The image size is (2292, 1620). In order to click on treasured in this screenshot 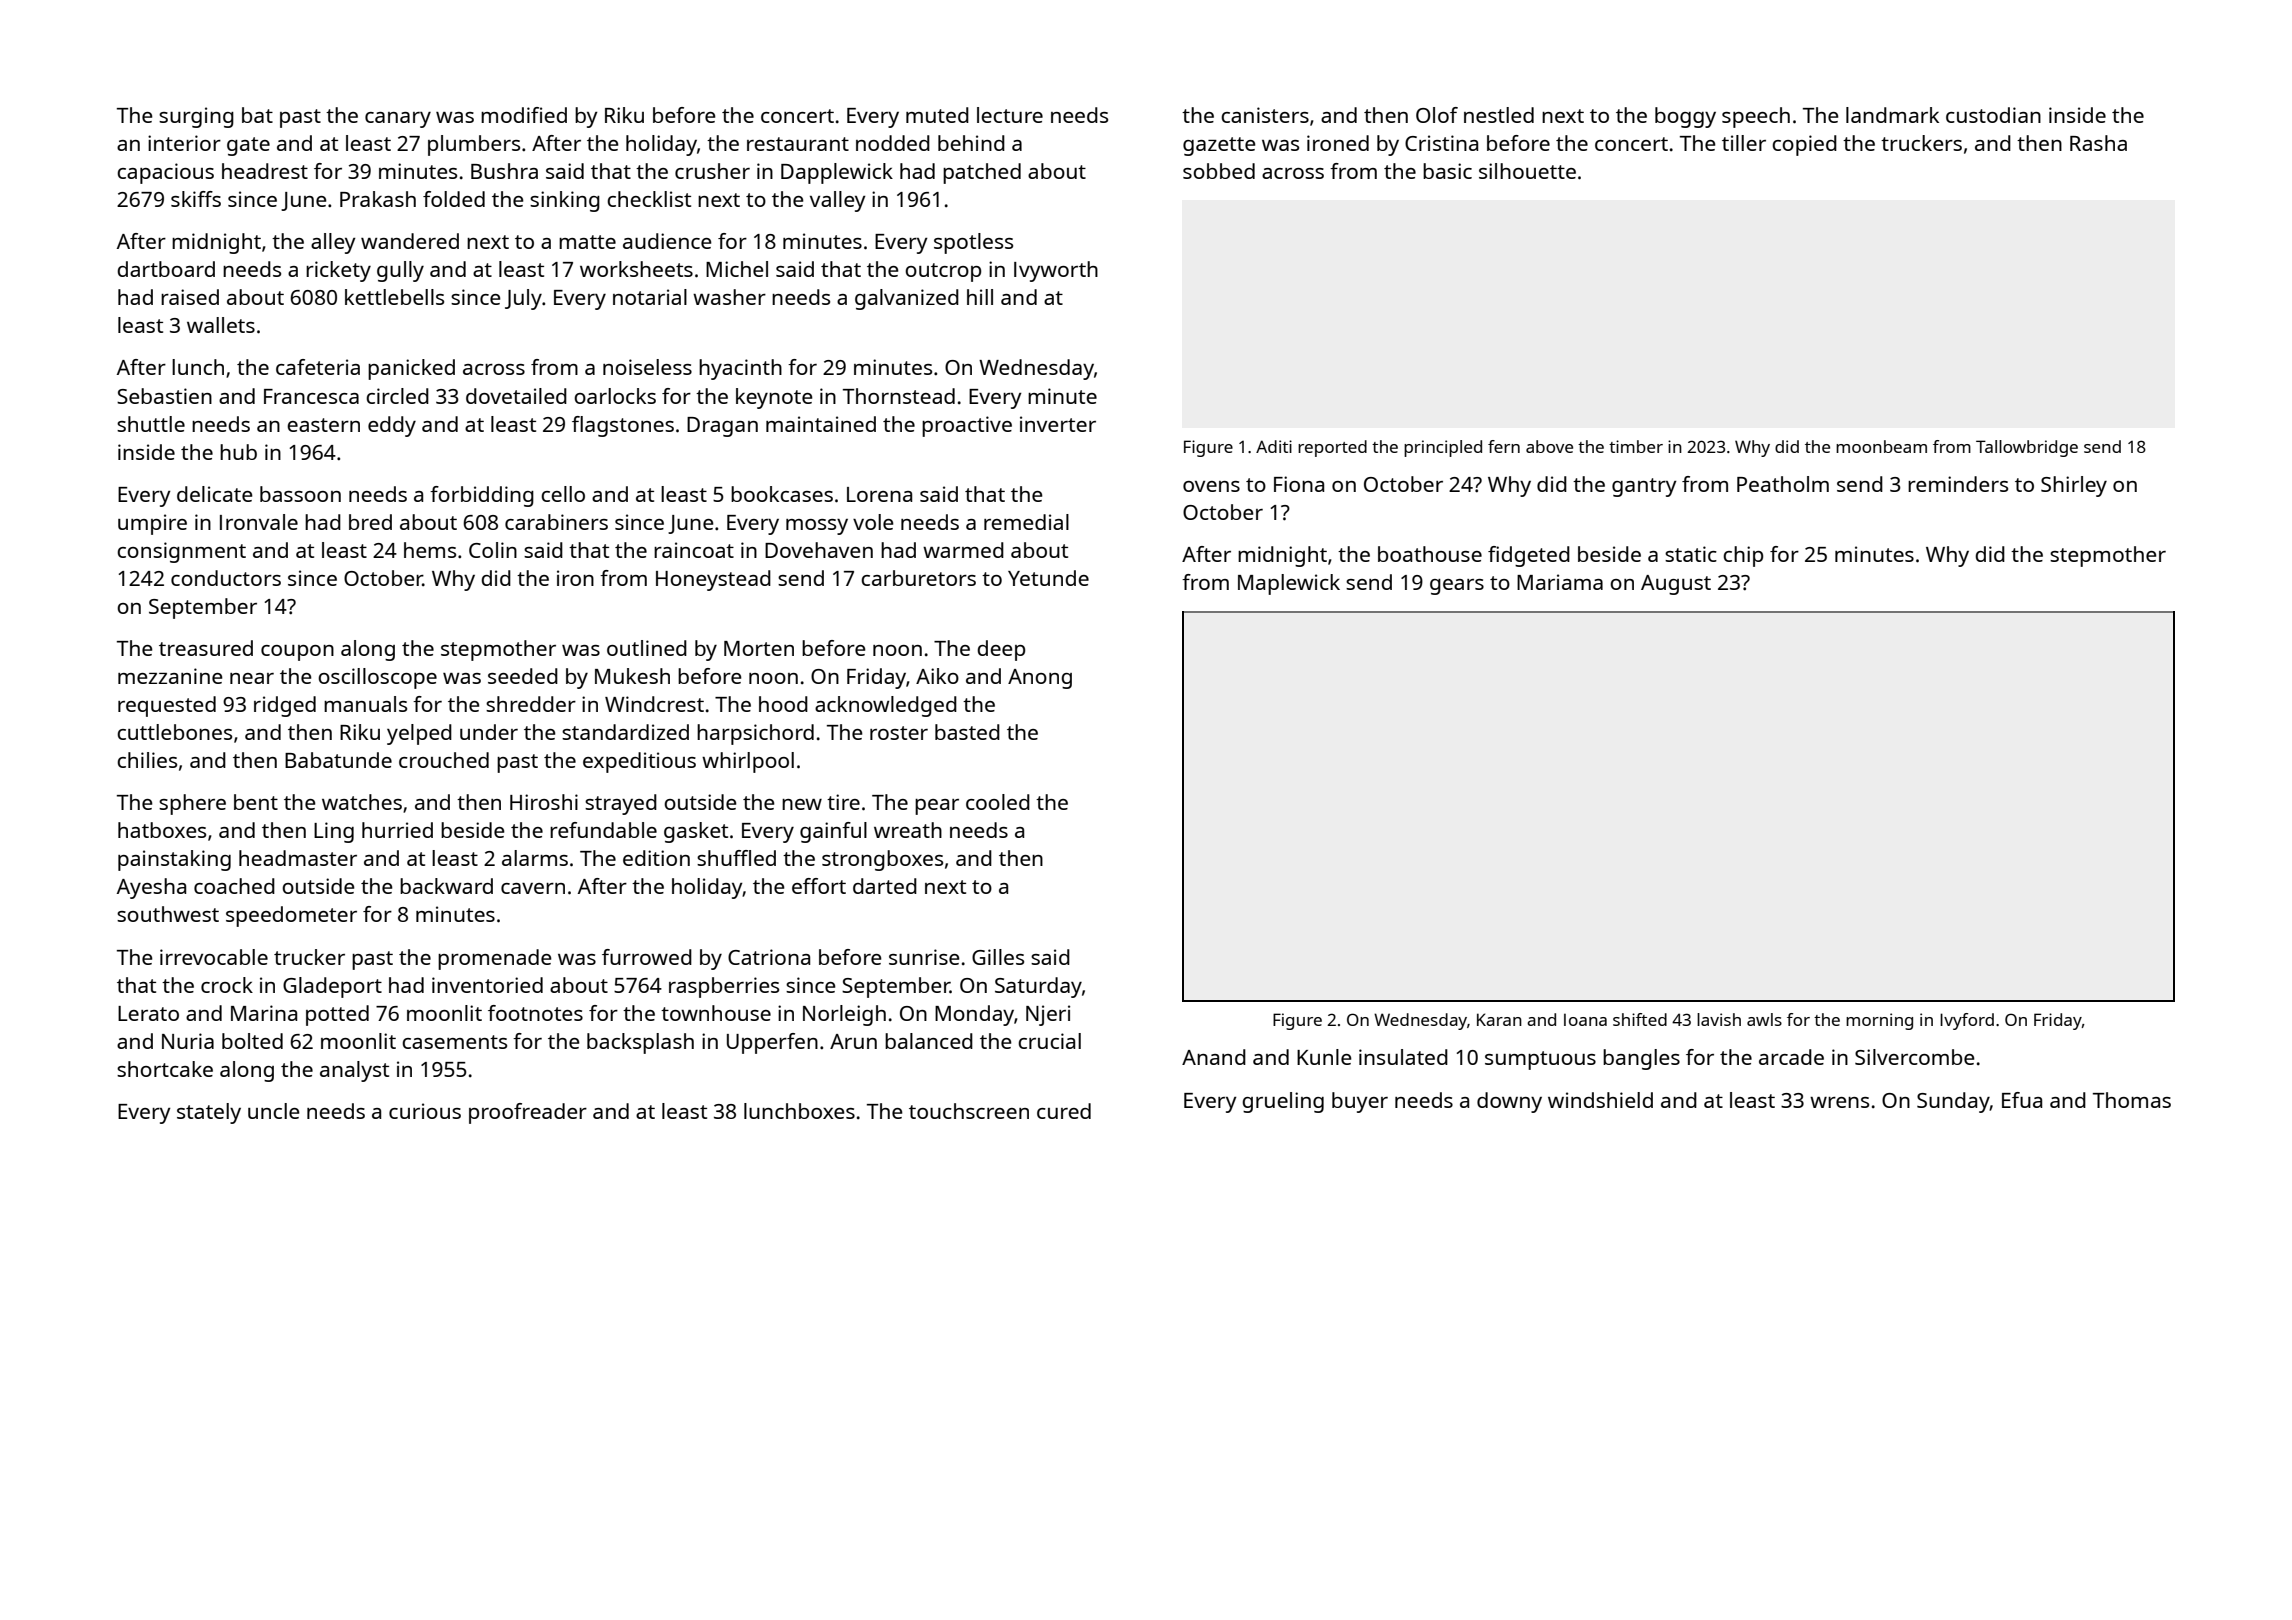, I will do `click(206, 648)`.
